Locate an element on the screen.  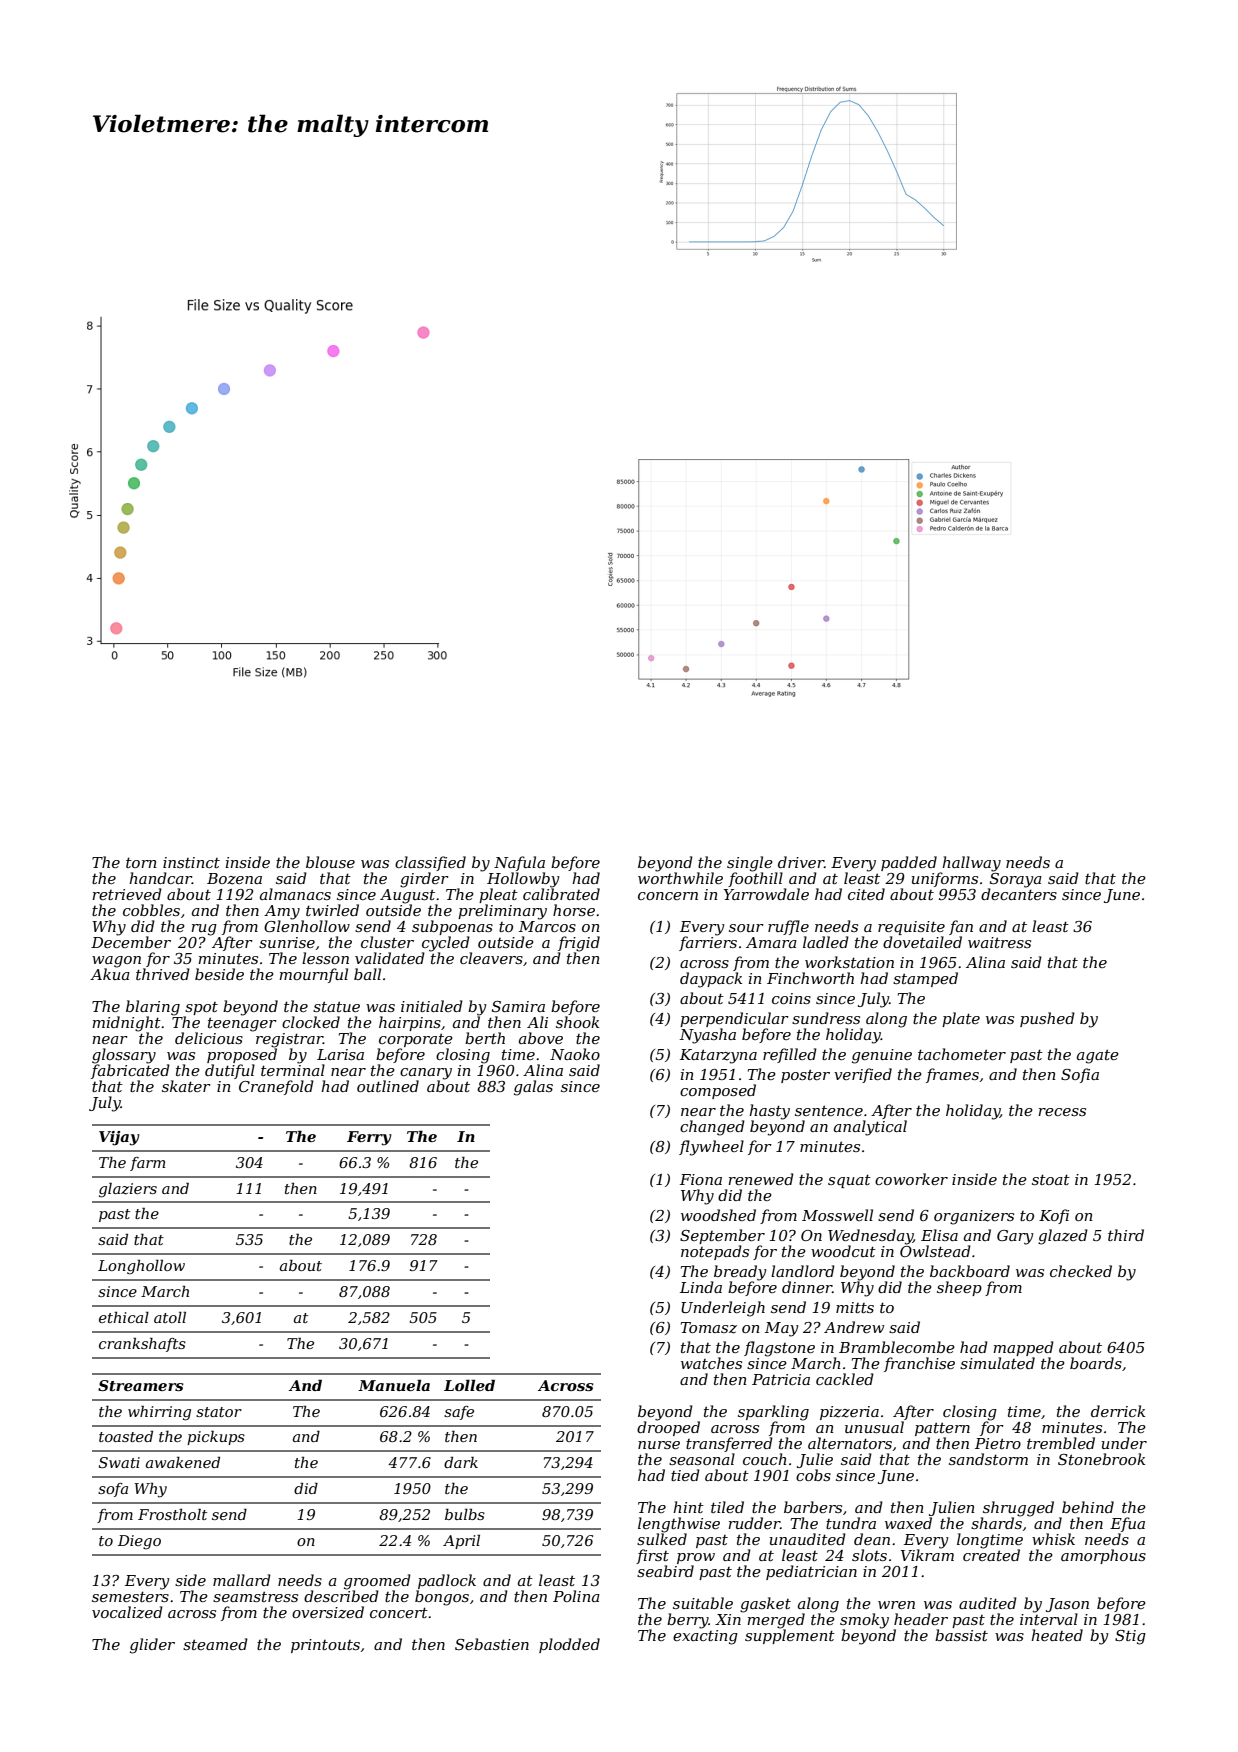
mapped is located at coordinates (1023, 1348).
